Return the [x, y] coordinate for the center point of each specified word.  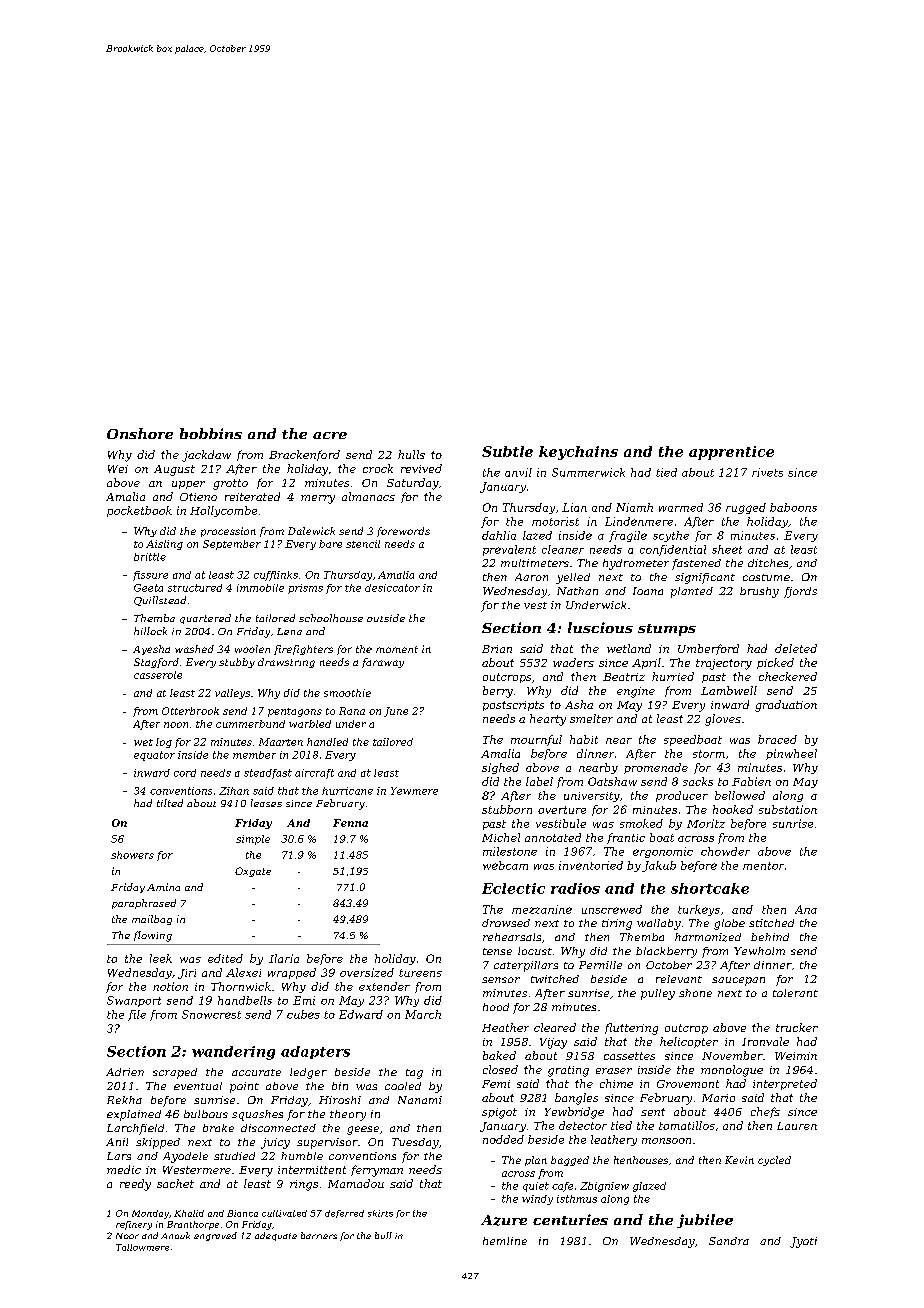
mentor [763, 866]
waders [573, 662]
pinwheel [791, 754]
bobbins [211, 433]
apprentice [731, 453]
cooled [403, 1086]
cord [185, 773]
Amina [163, 887]
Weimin [796, 1056]
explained [134, 1115]
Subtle [507, 451]
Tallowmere [142, 1247]
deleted [796, 648]
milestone [510, 851]
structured [195, 588]
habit [584, 739]
